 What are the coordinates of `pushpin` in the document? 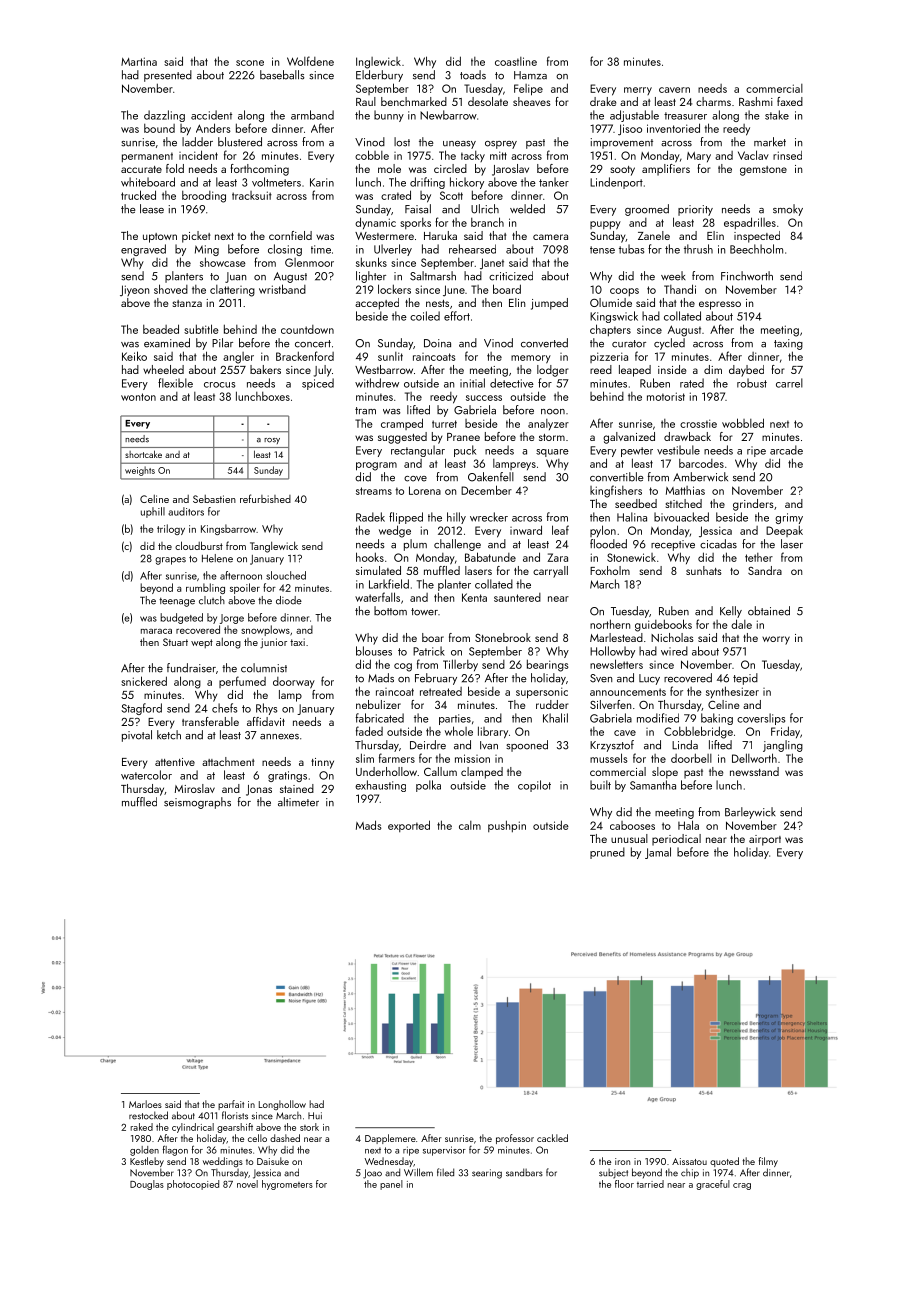 It's located at (507, 826).
